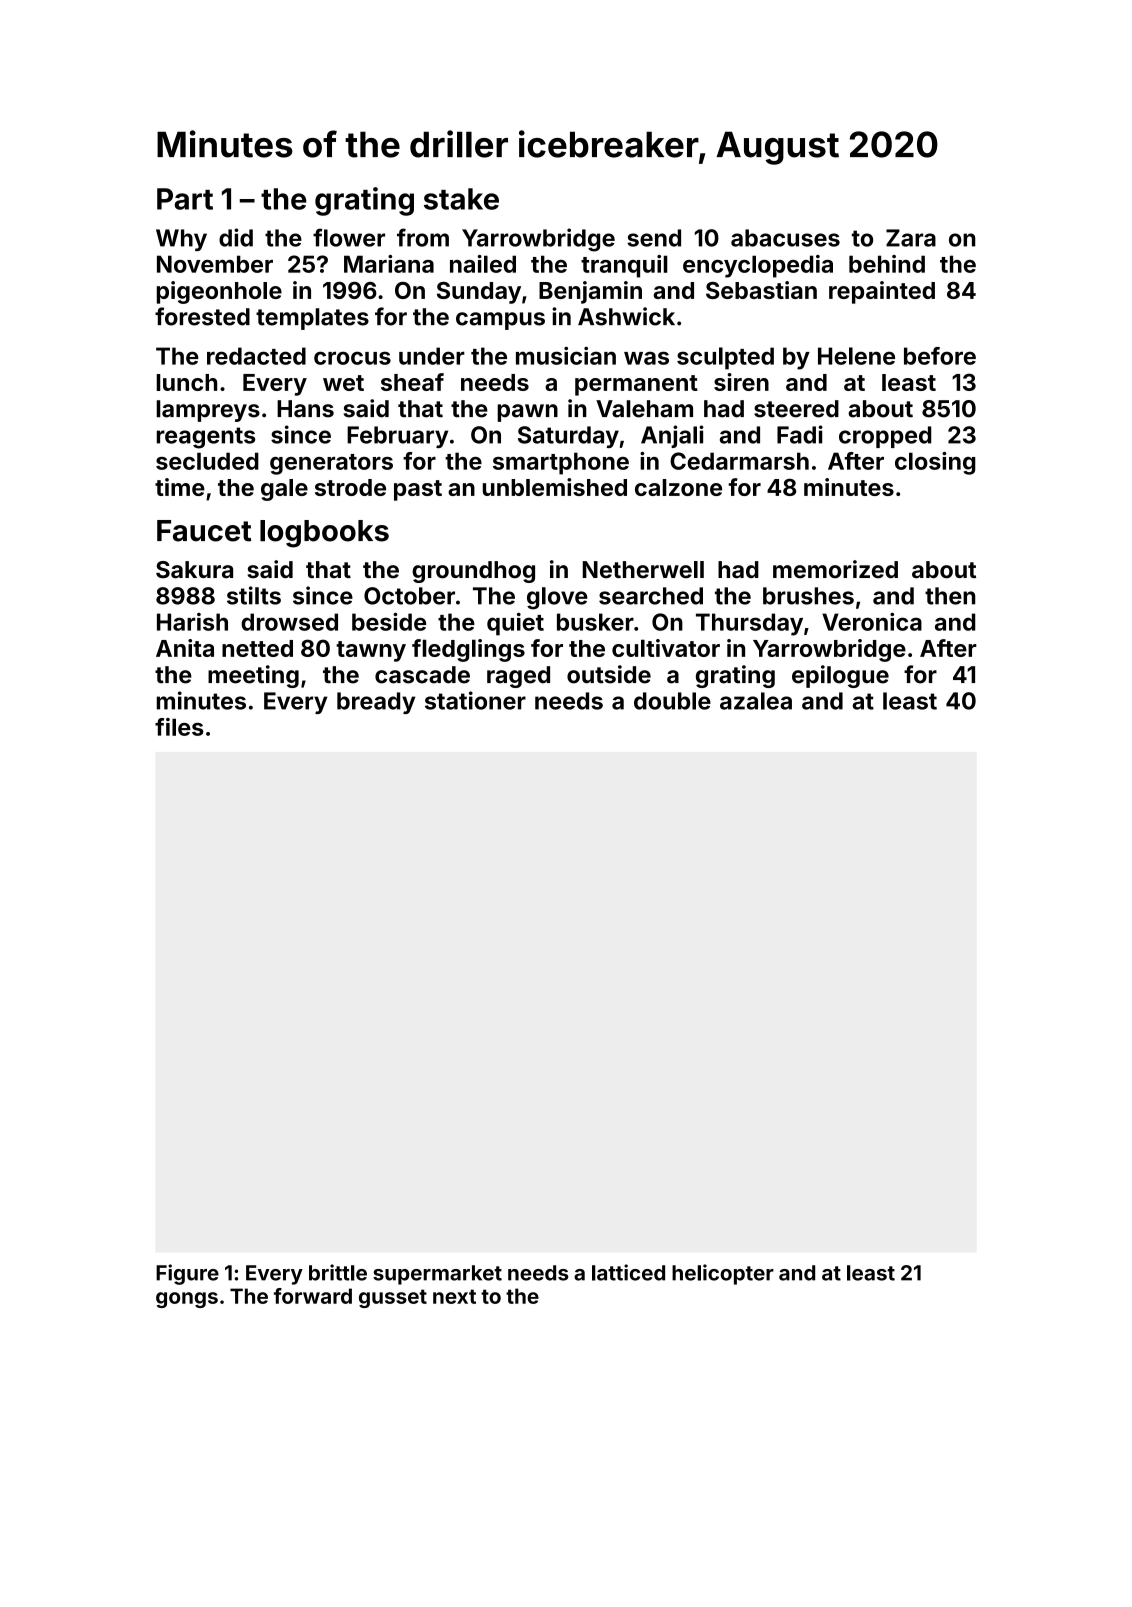 This image has height=1607, width=1132. What do you see at coordinates (412, 382) in the image?
I see `sheaf` at bounding box center [412, 382].
